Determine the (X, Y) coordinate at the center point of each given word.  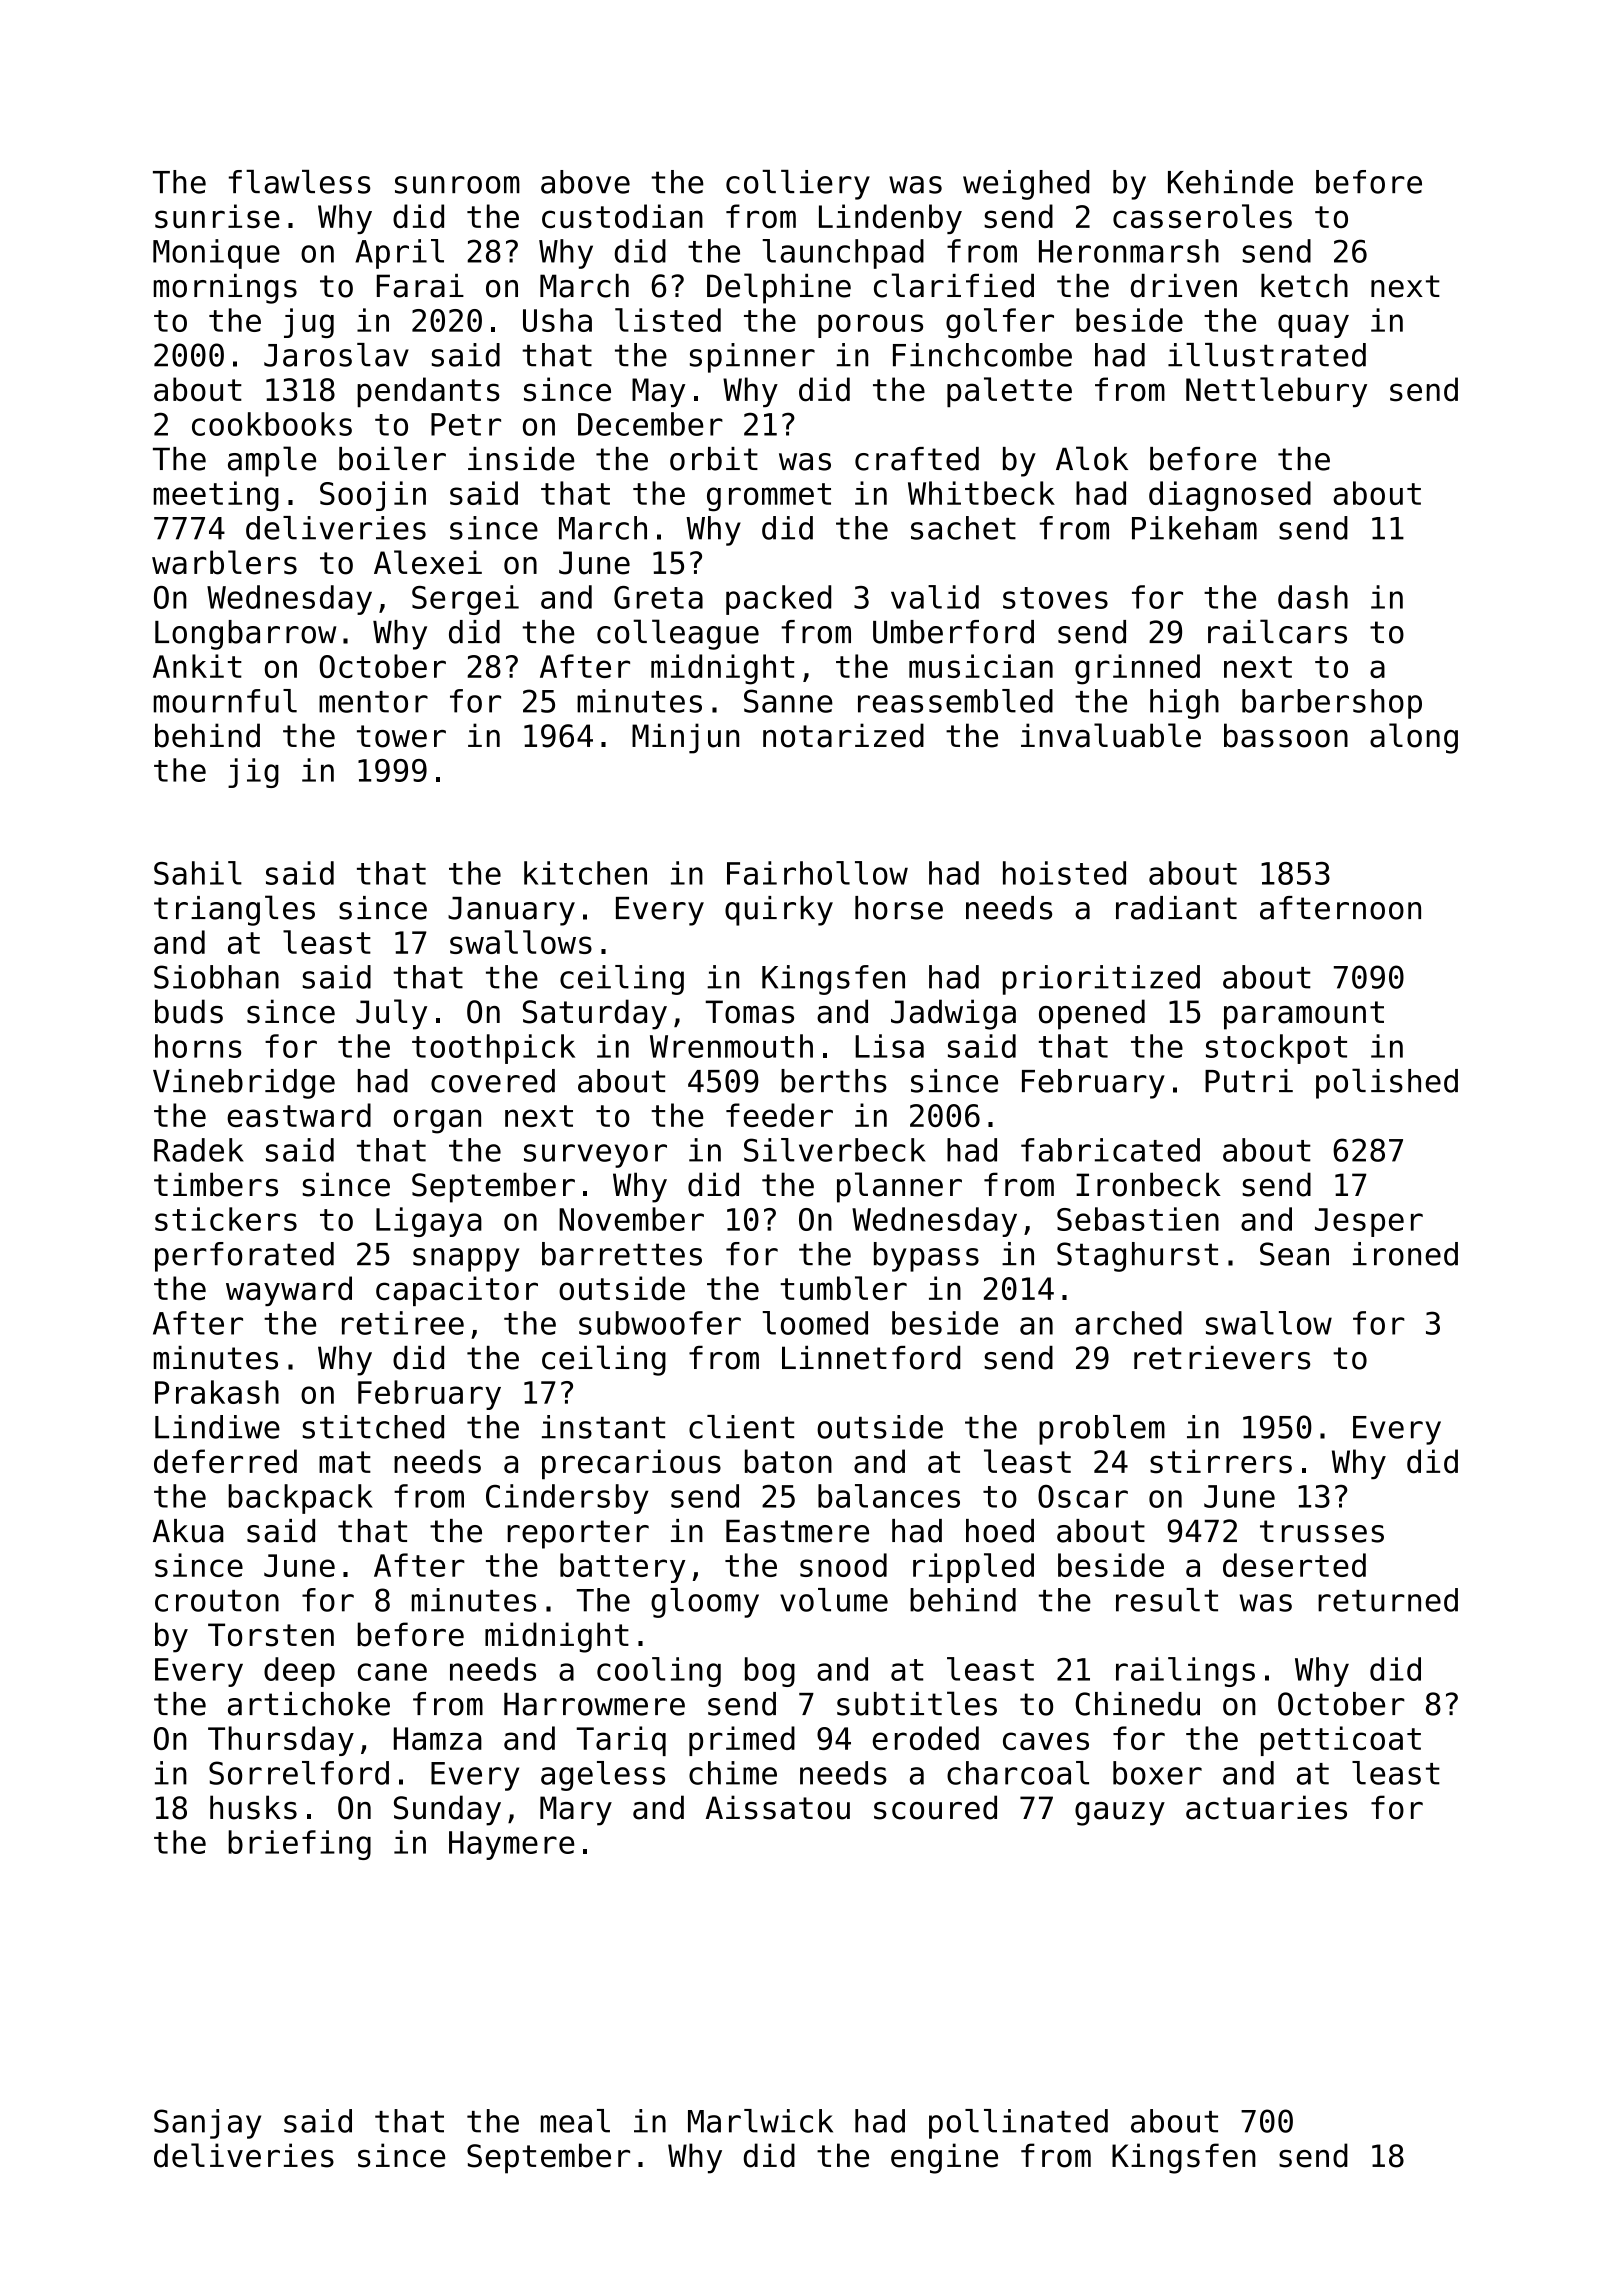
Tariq (621, 1741)
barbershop (1332, 704)
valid (935, 597)
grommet (769, 497)
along (1414, 738)
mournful (225, 701)
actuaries (1266, 1807)
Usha (557, 320)
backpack (300, 1499)
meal (575, 2121)
